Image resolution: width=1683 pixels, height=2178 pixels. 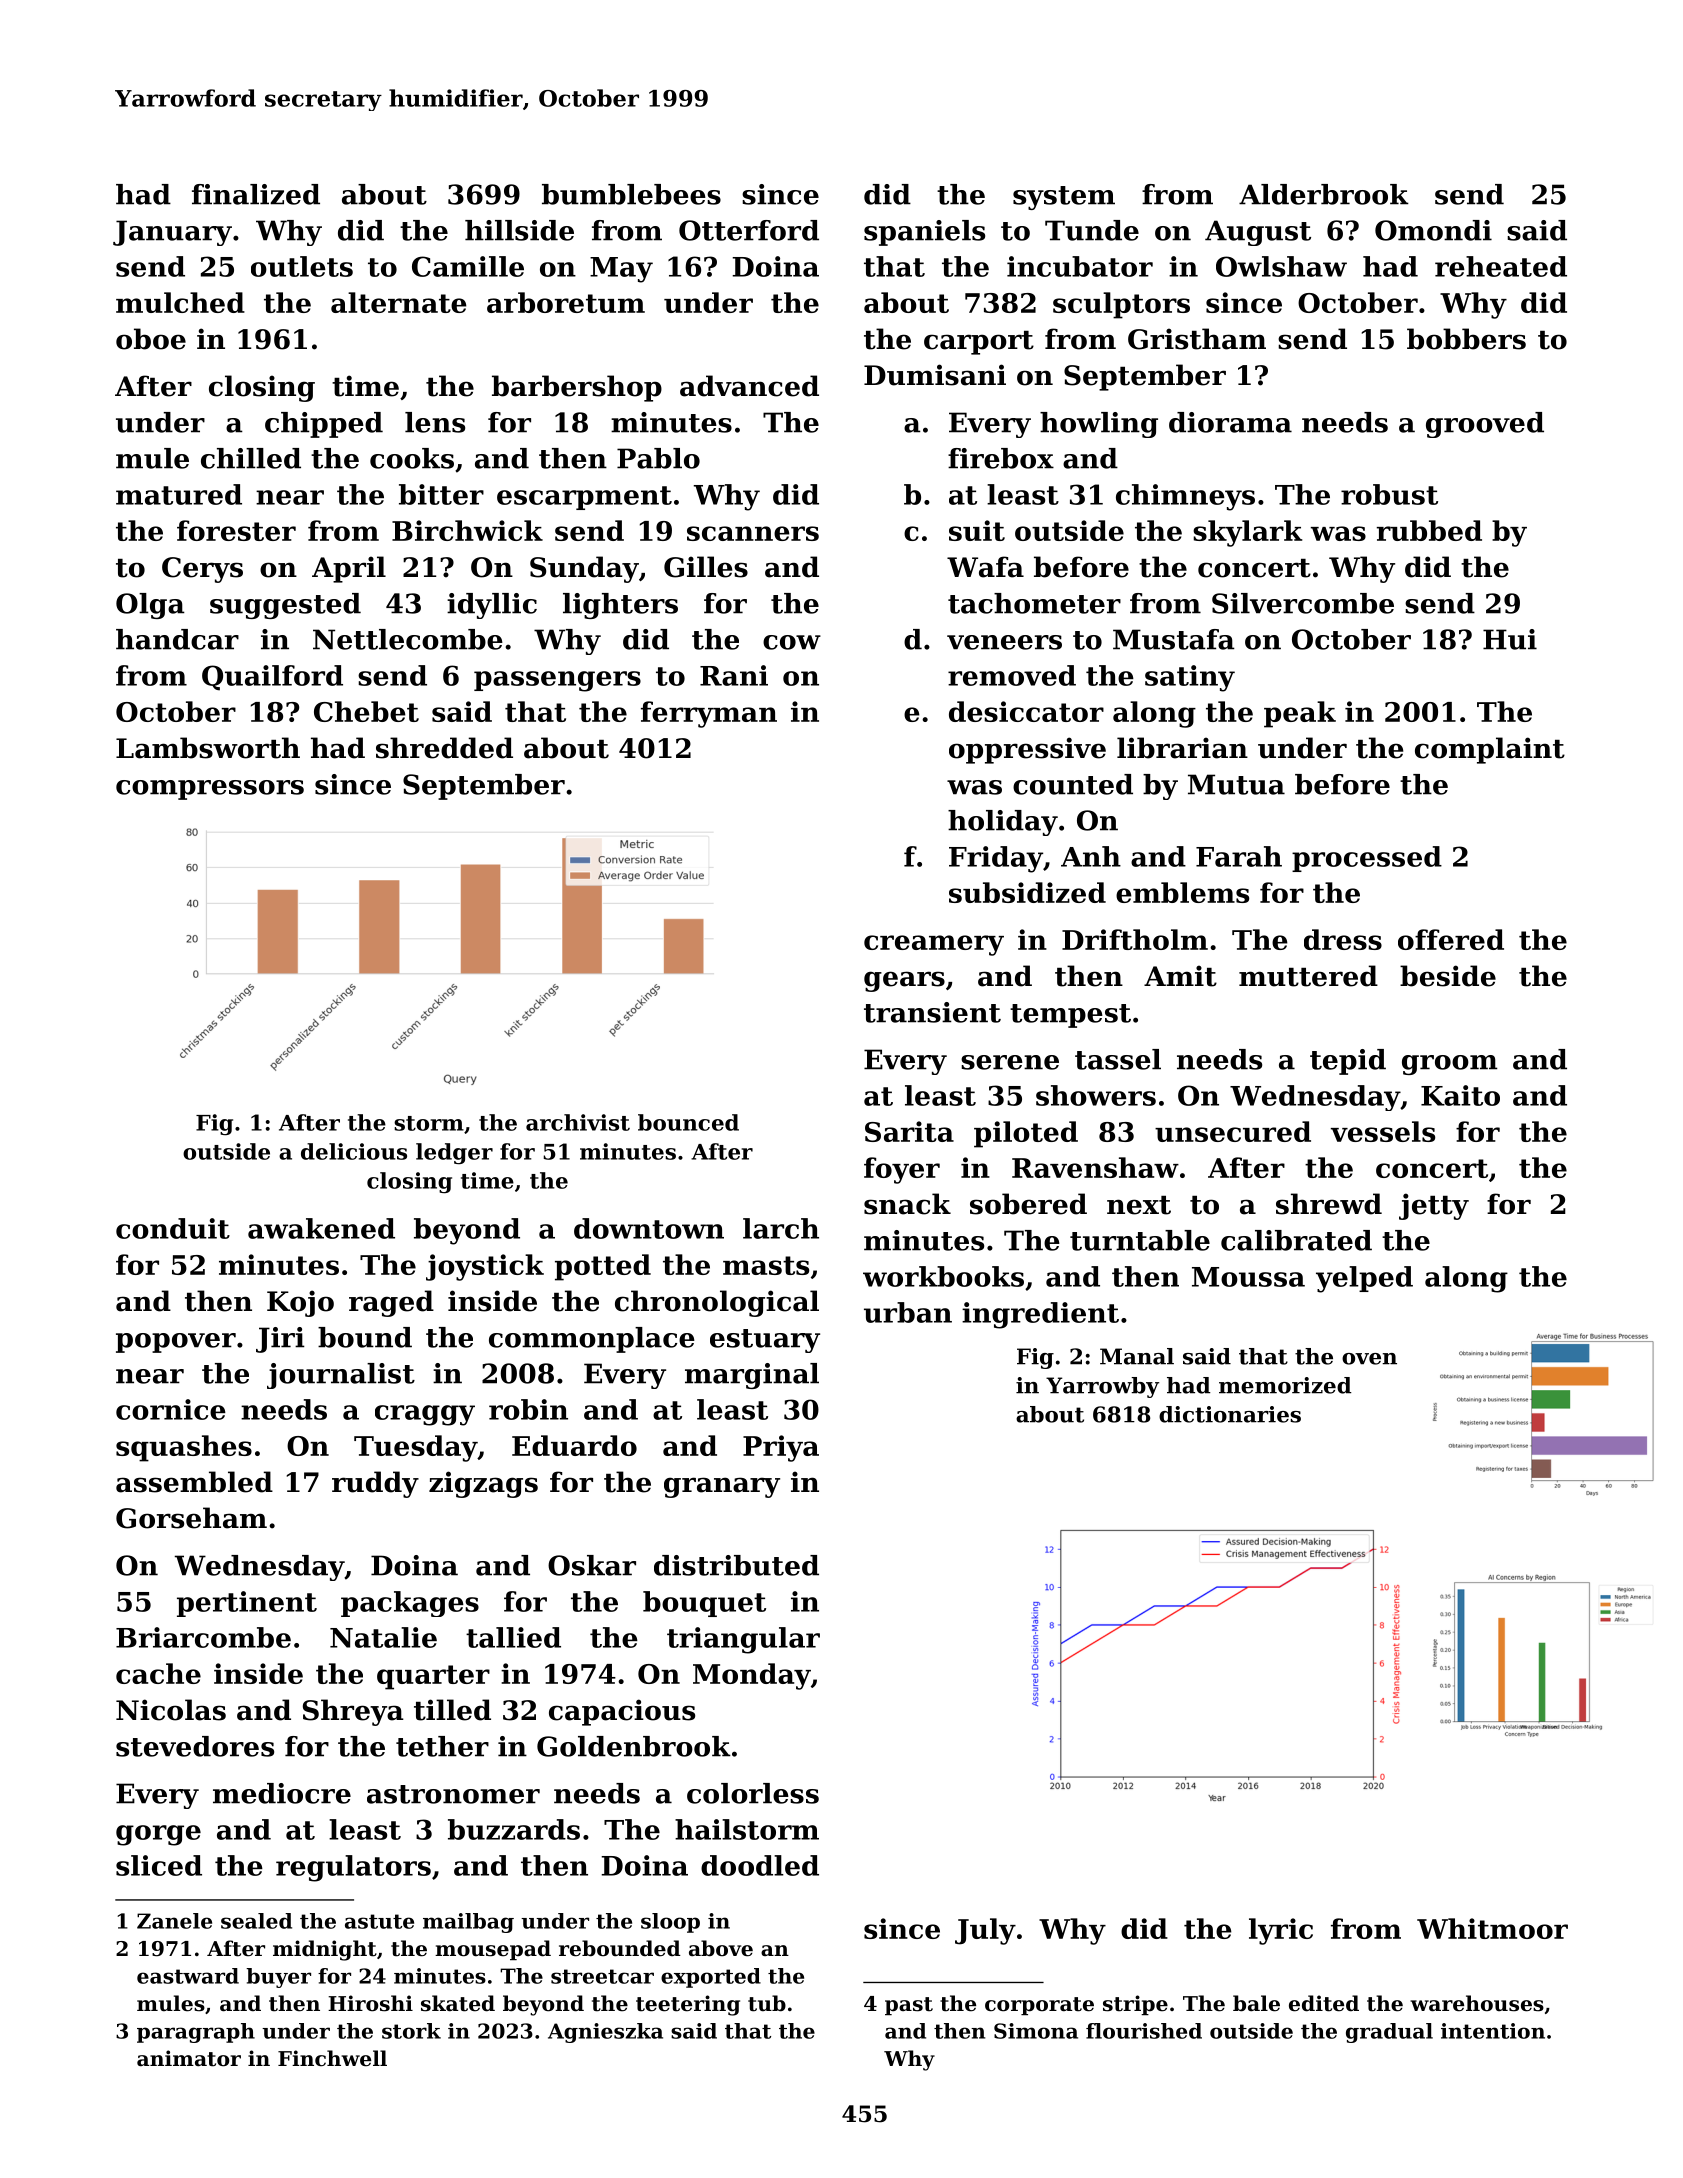 What do you see at coordinates (592, 1565) in the screenshot?
I see `Oskar` at bounding box center [592, 1565].
